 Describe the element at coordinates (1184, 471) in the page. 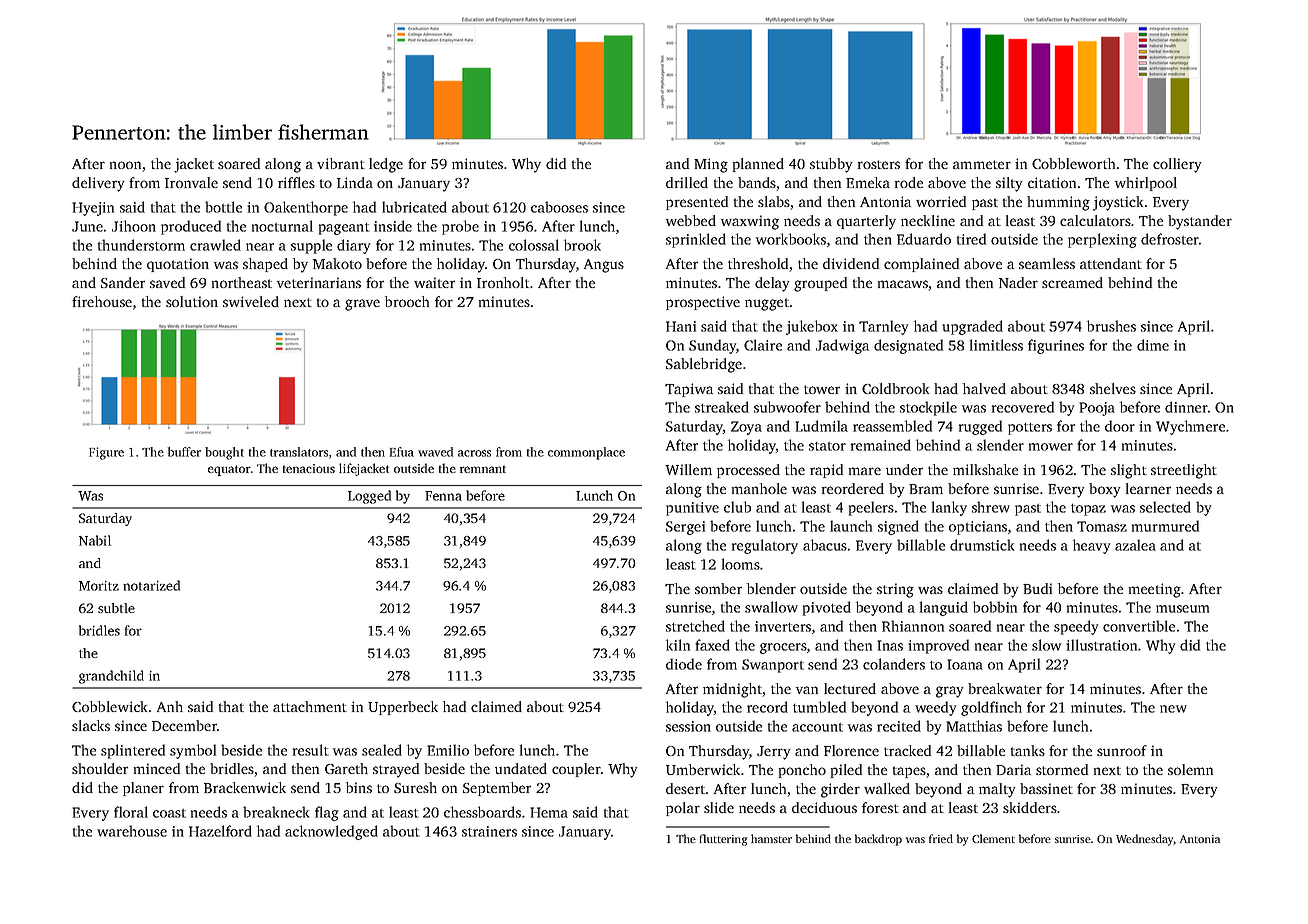

I see `streetlight` at that location.
